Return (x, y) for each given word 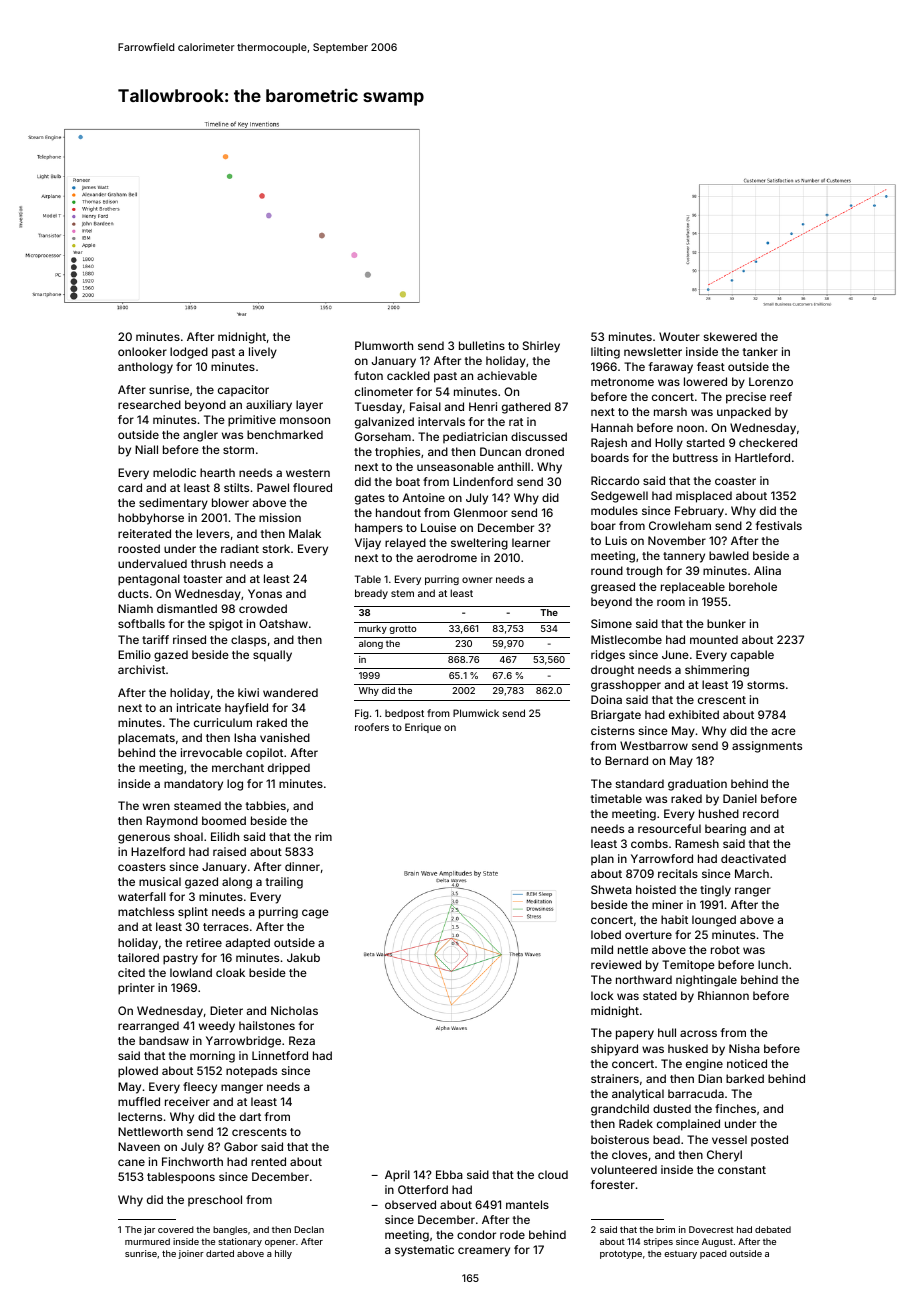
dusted (672, 1108)
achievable (507, 375)
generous (144, 839)
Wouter (679, 336)
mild (602, 949)
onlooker (142, 351)
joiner (191, 1254)
